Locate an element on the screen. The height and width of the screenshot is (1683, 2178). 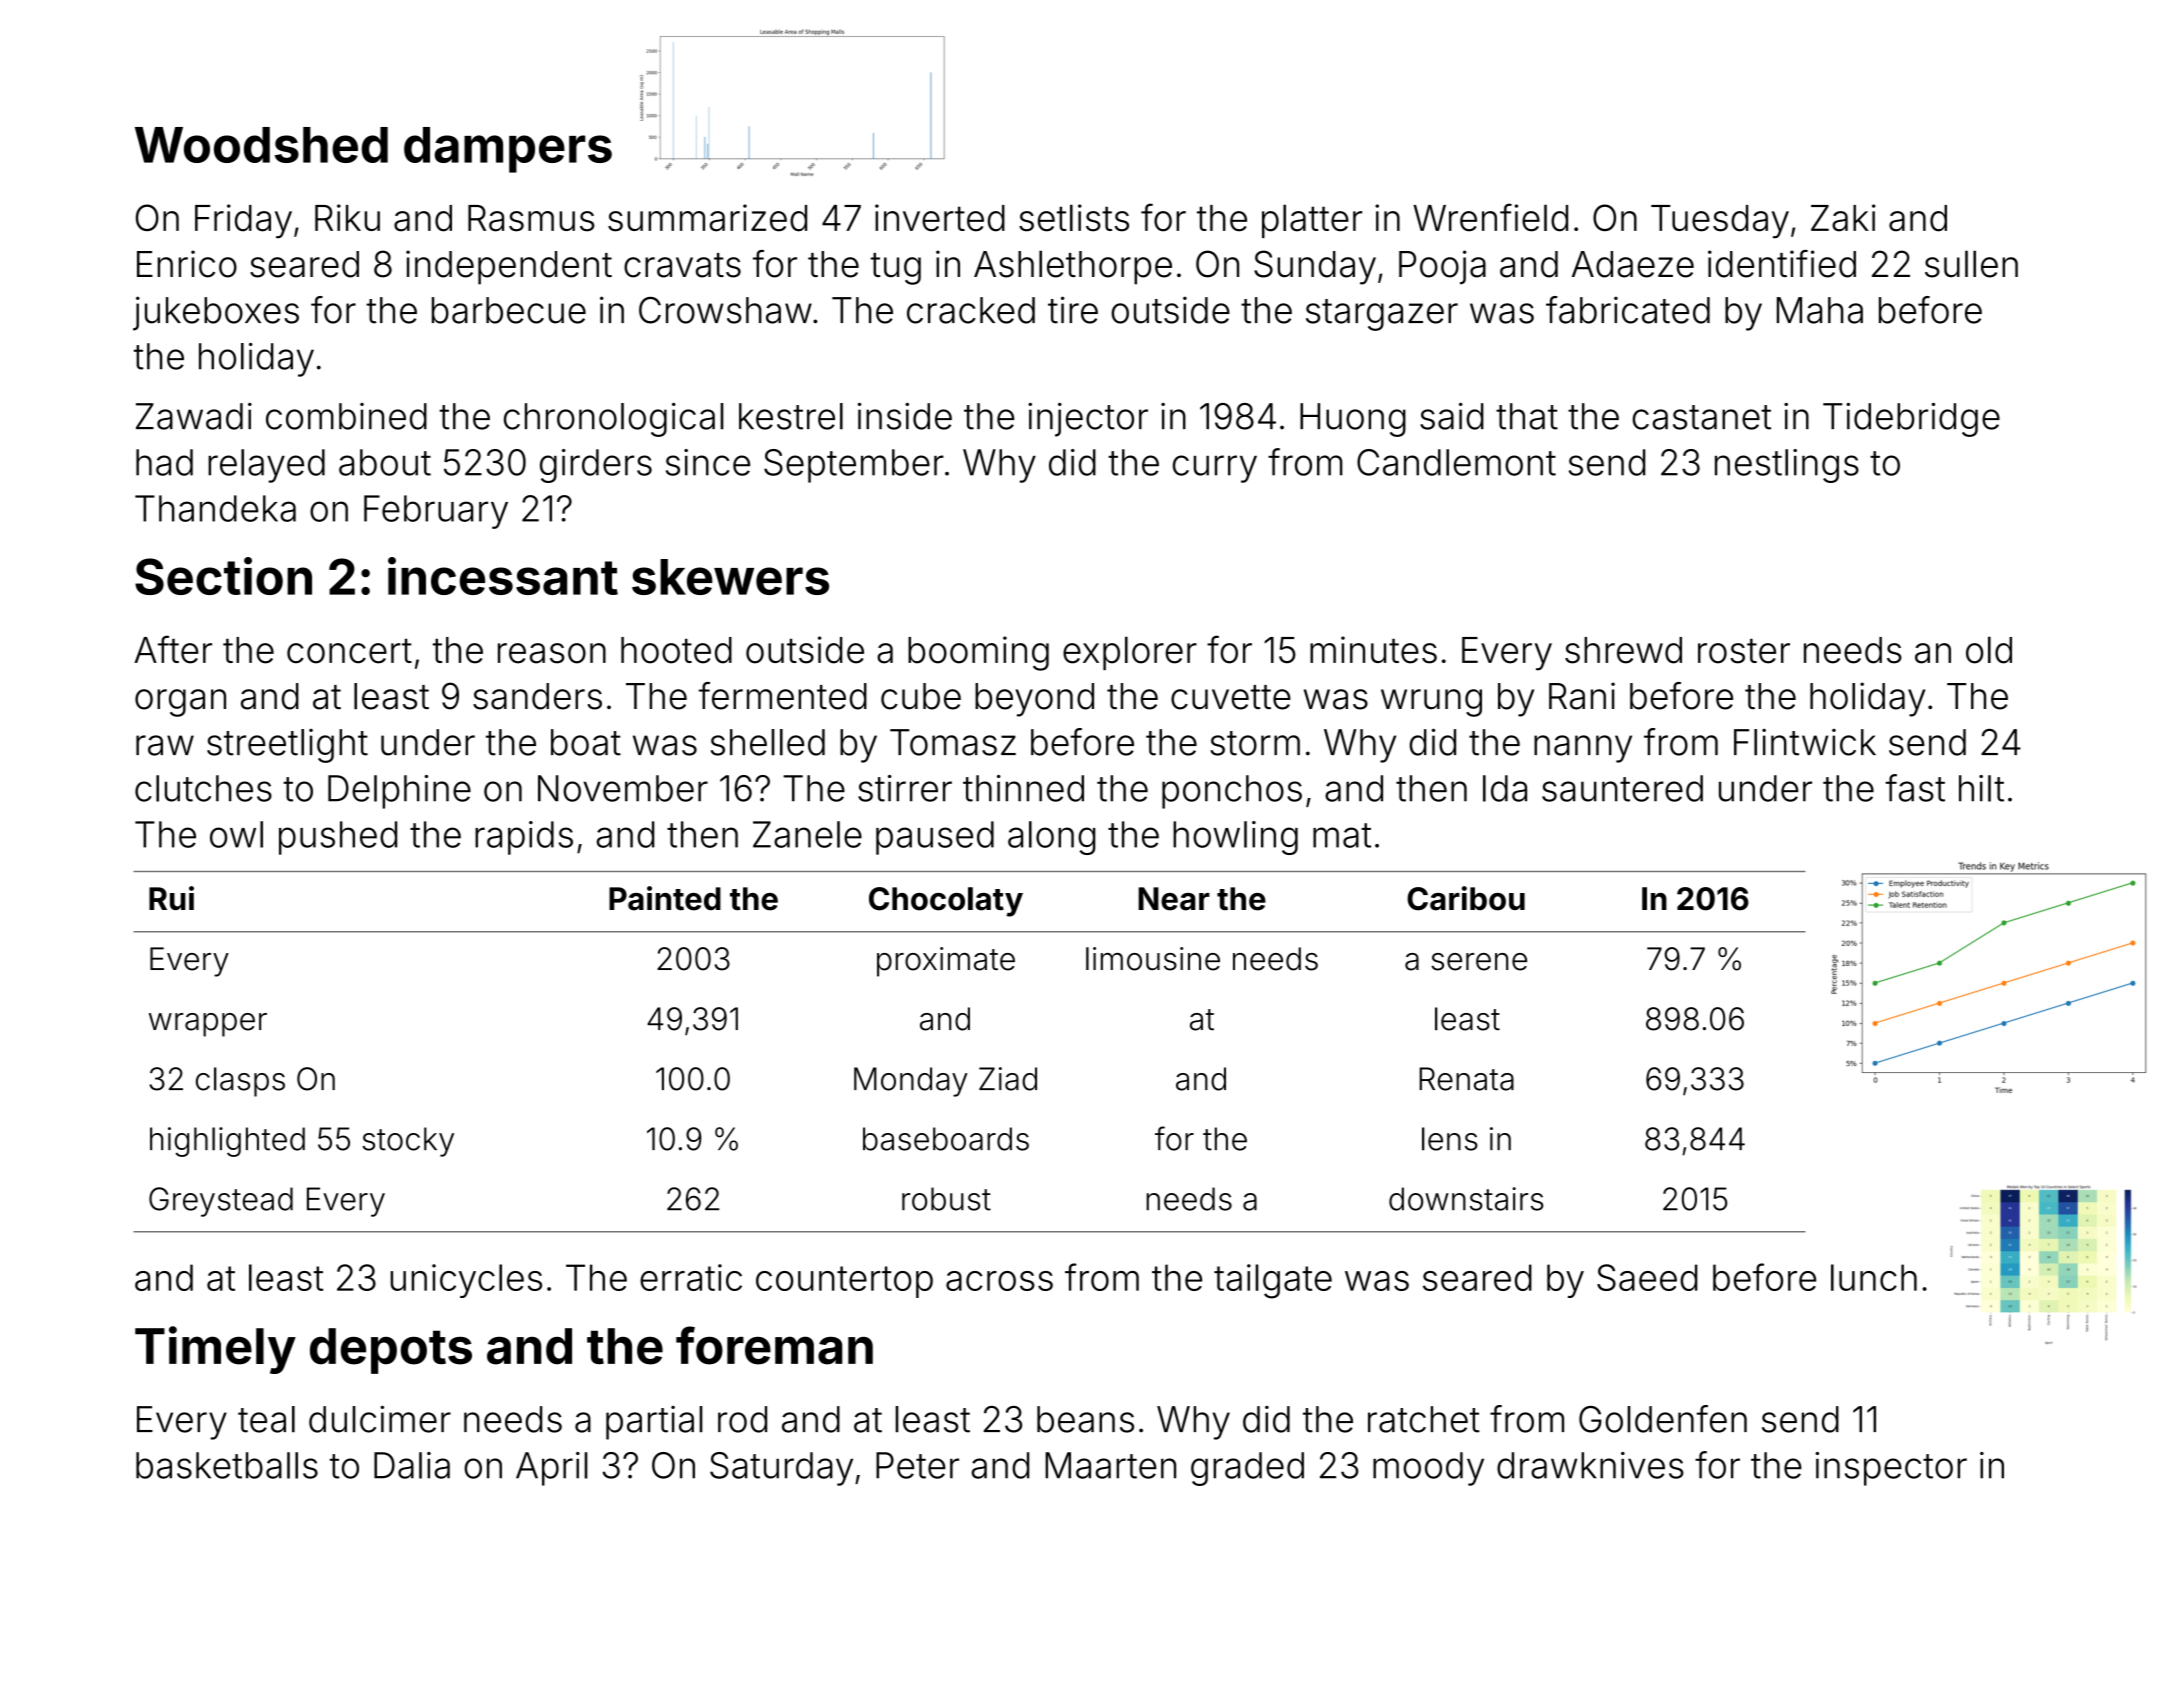
Dalia is located at coordinates (412, 1465).
